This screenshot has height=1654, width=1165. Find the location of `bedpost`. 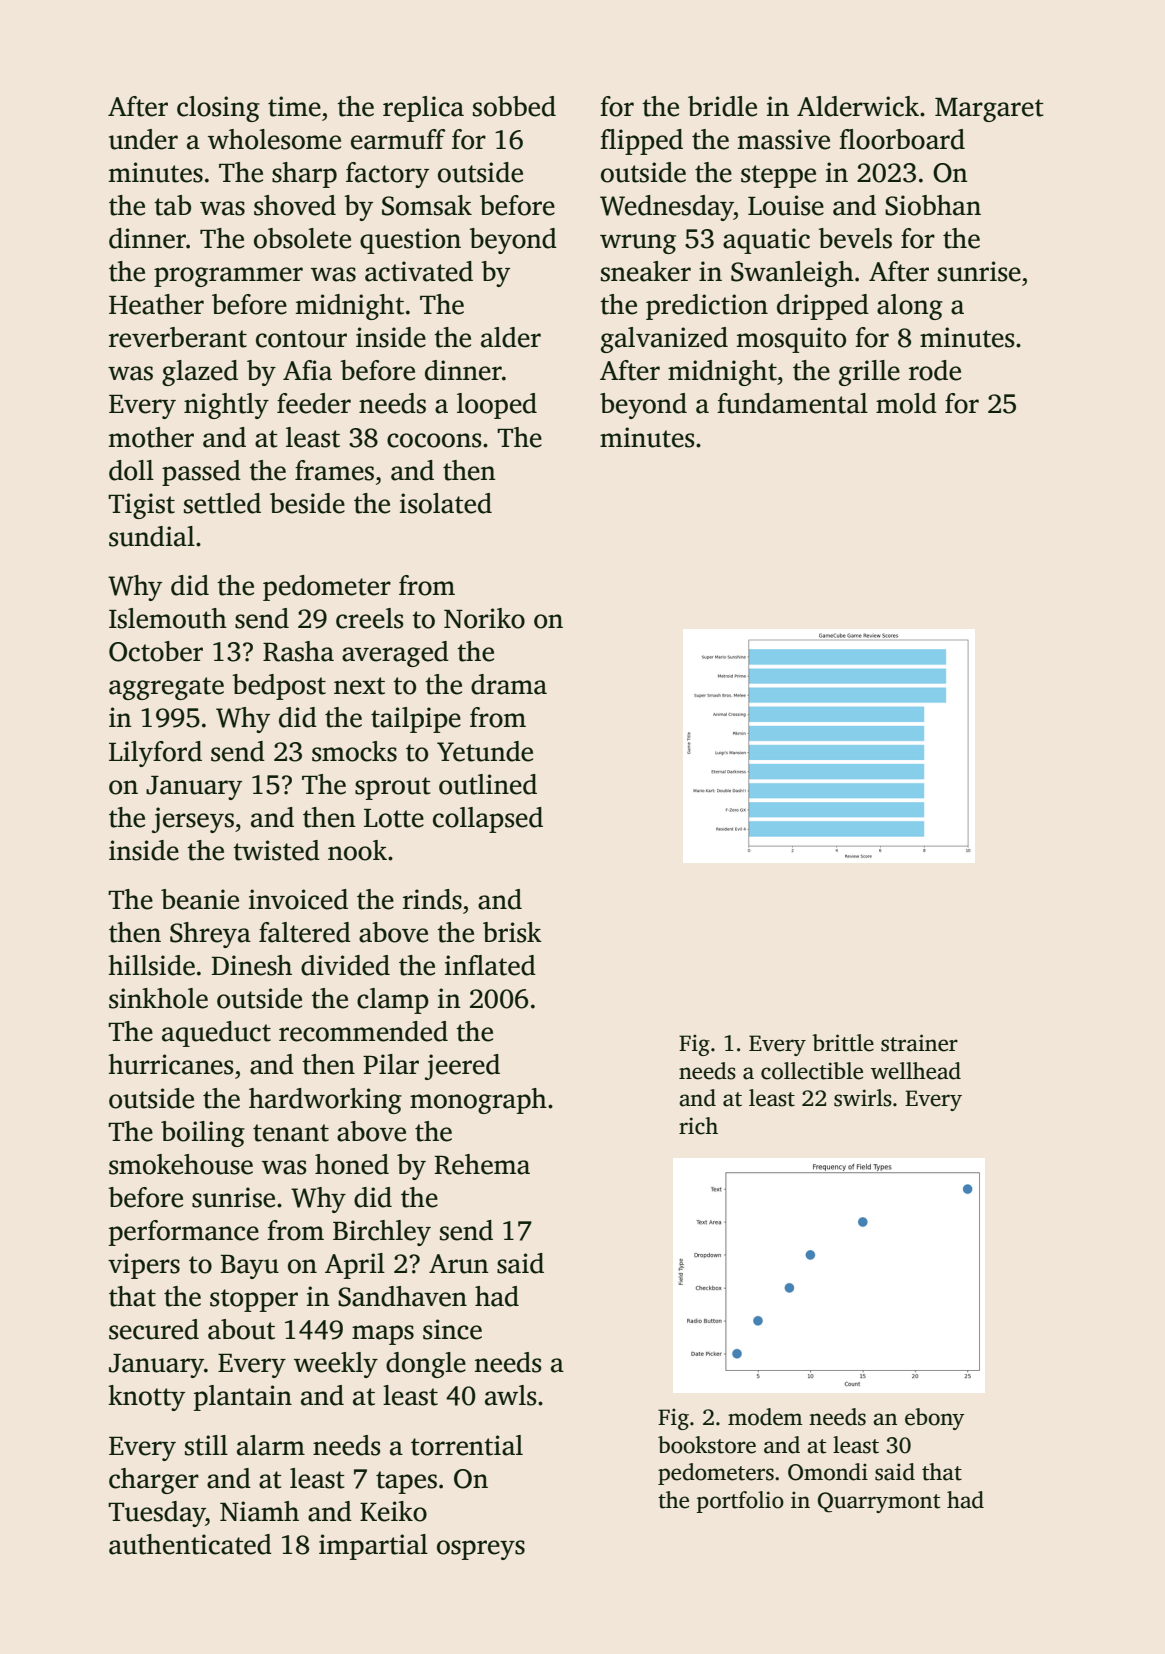

bedpost is located at coordinates (279, 687).
